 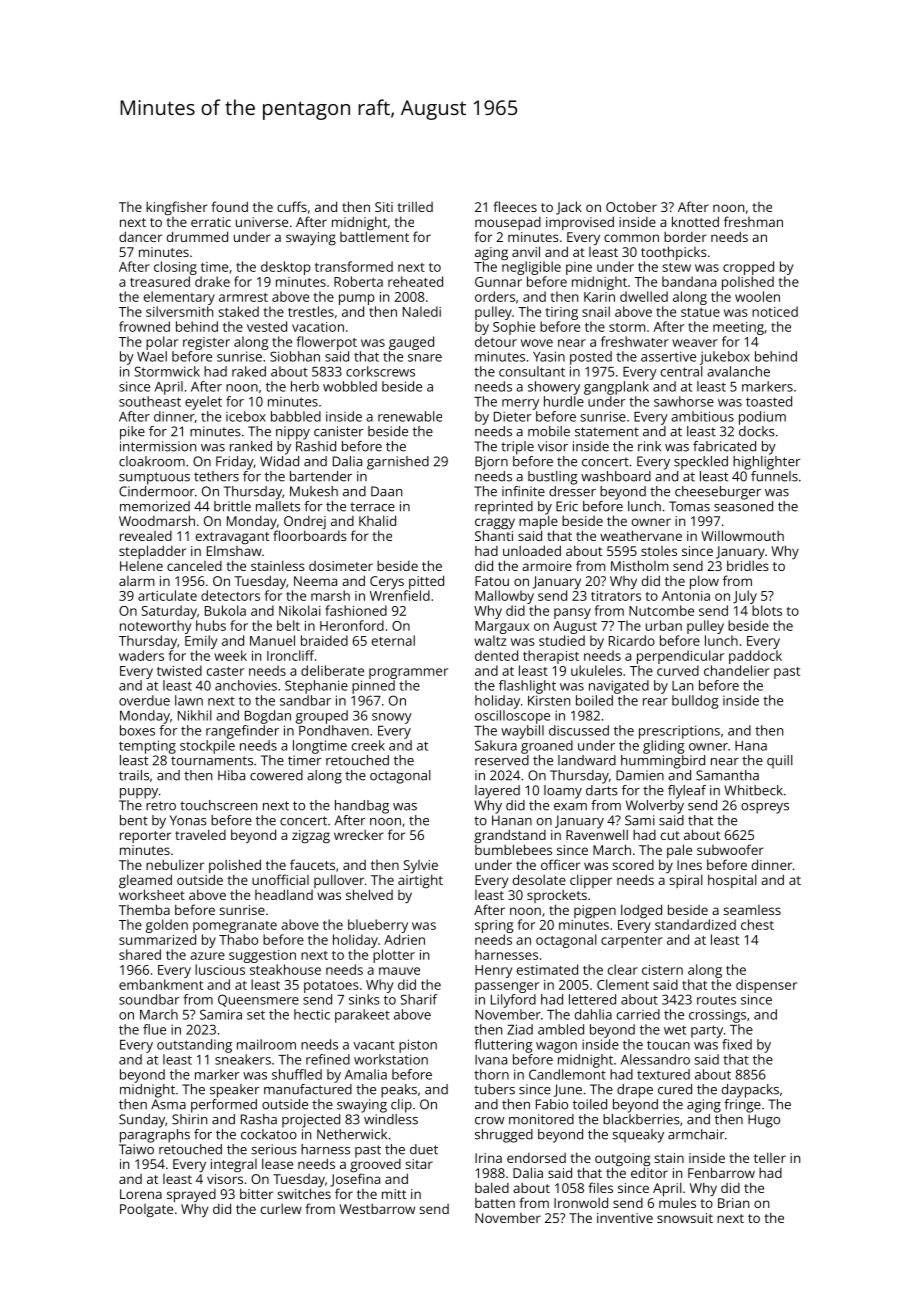 What do you see at coordinates (730, 849) in the screenshot?
I see `subwoofer` at bounding box center [730, 849].
